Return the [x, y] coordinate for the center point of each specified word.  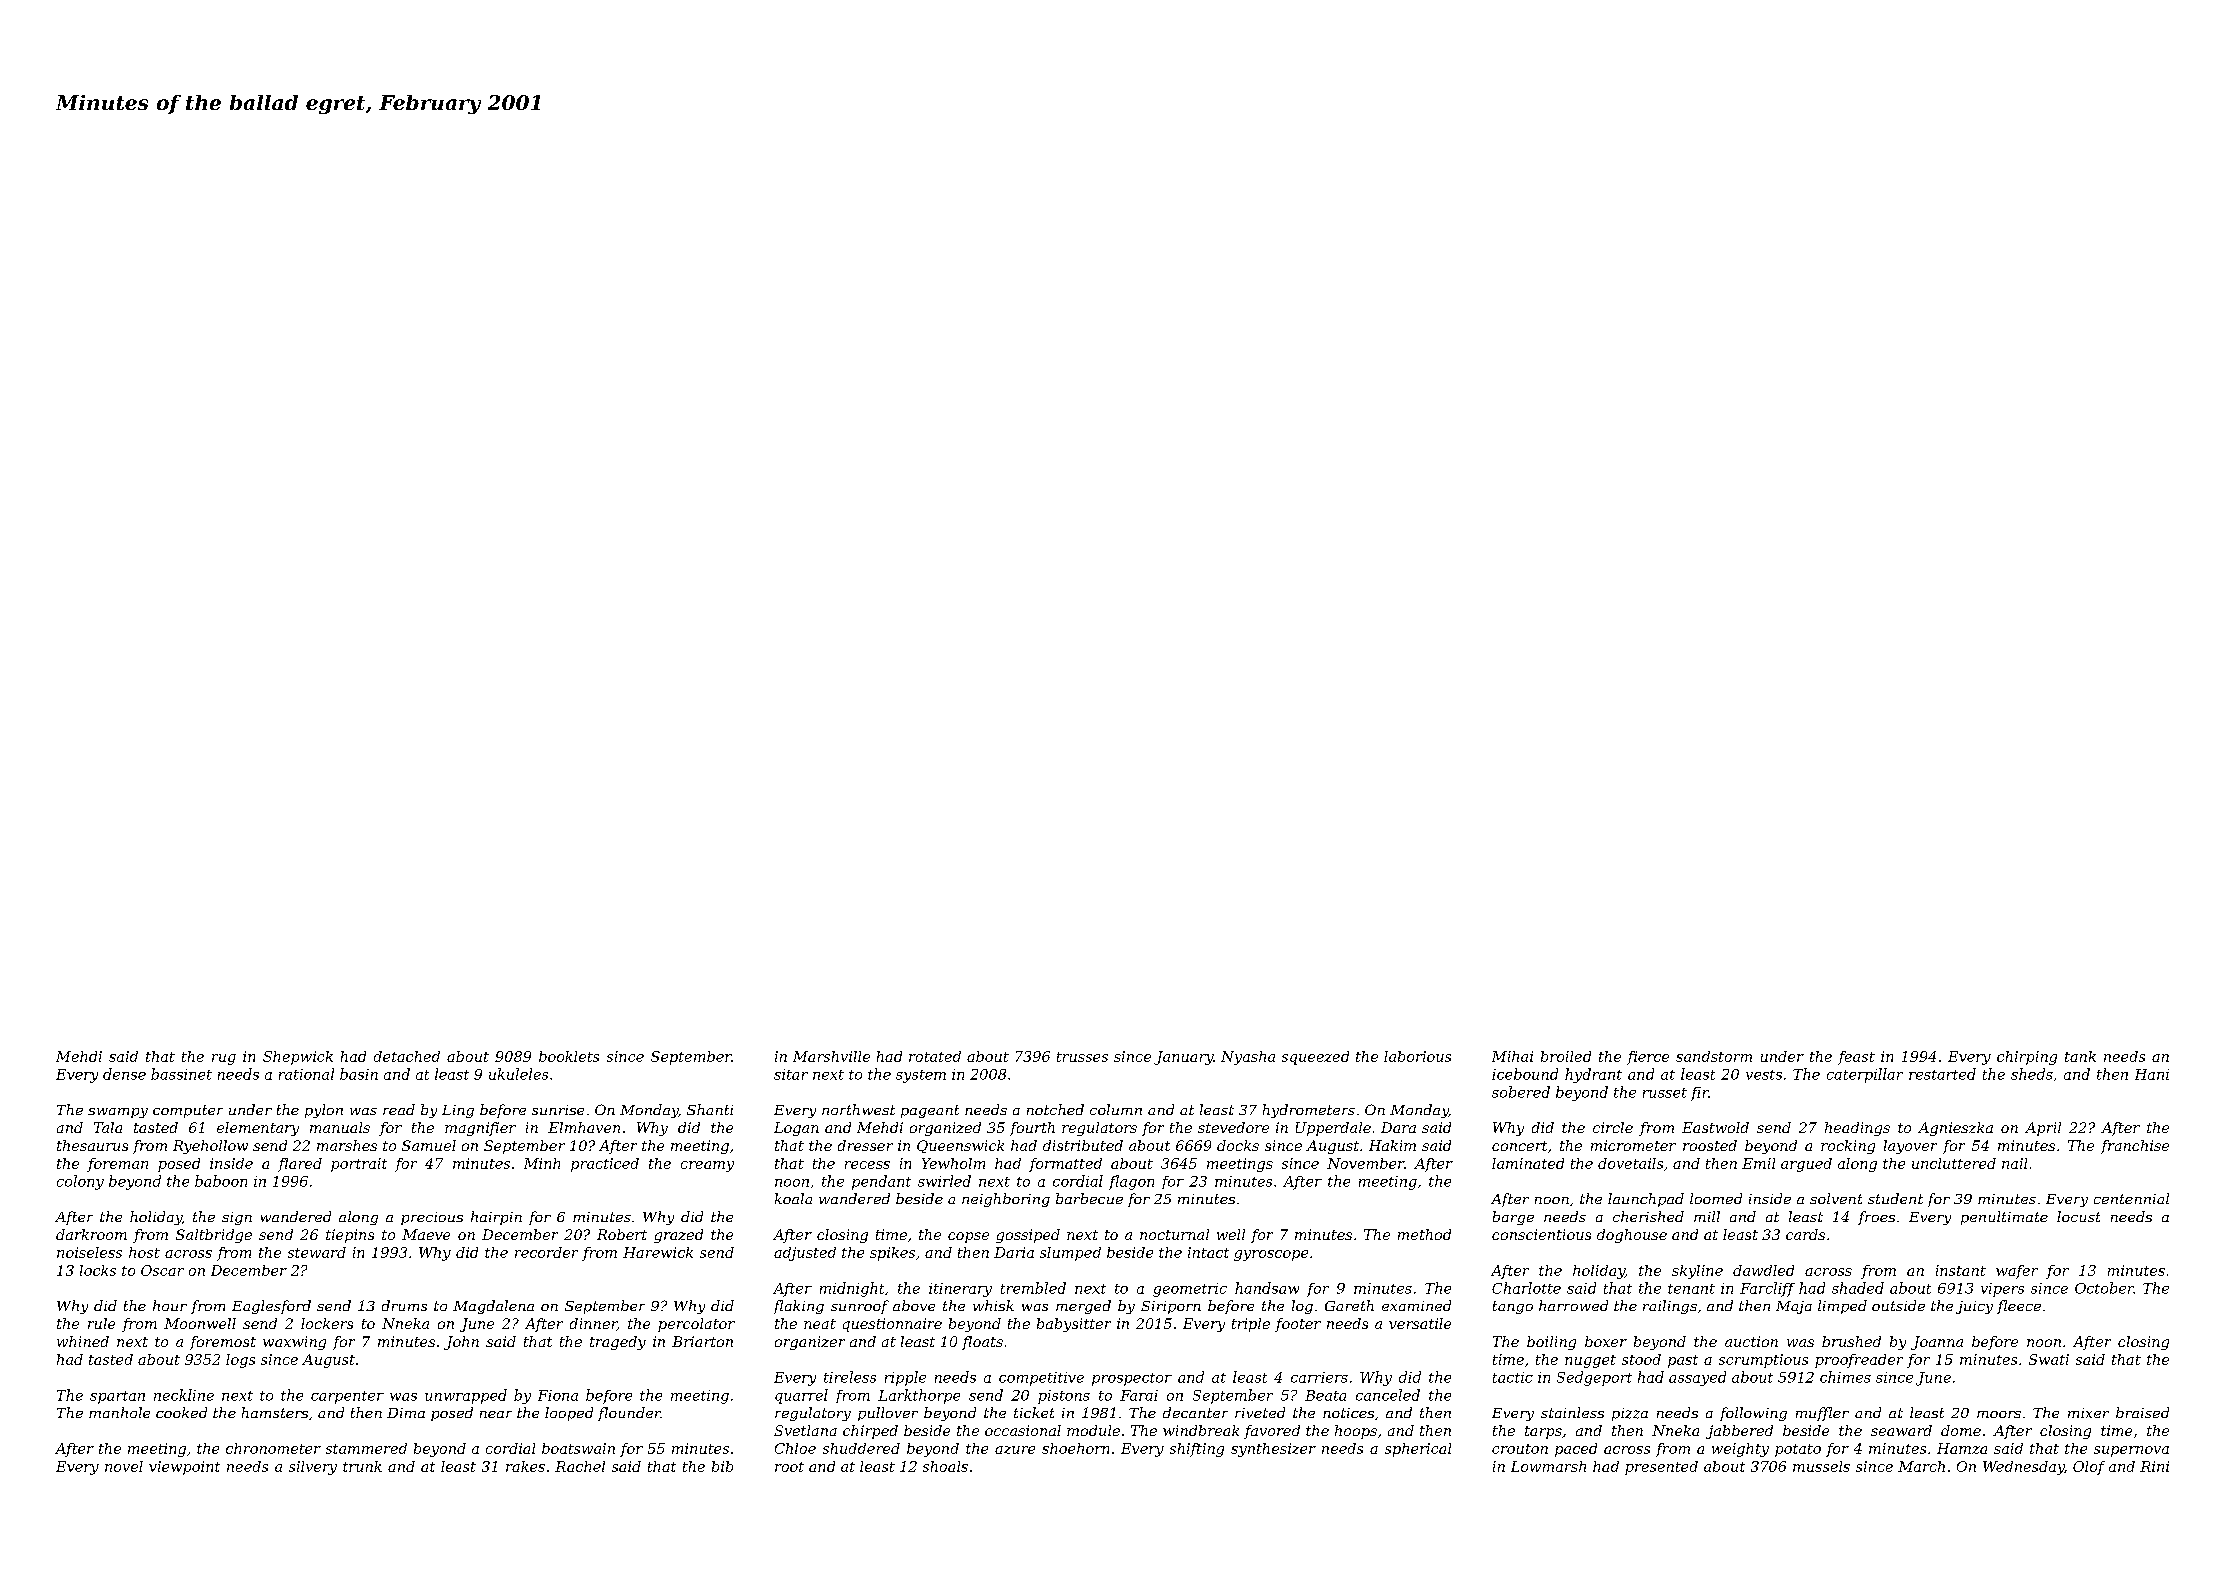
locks [98, 1270]
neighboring [1006, 1200]
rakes [525, 1466]
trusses [1082, 1057]
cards [1805, 1234]
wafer [2017, 1272]
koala [793, 1198]
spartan [117, 1397]
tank [2080, 1056]
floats [982, 1343]
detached [407, 1056]
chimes [1845, 1377]
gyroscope [1271, 1255]
